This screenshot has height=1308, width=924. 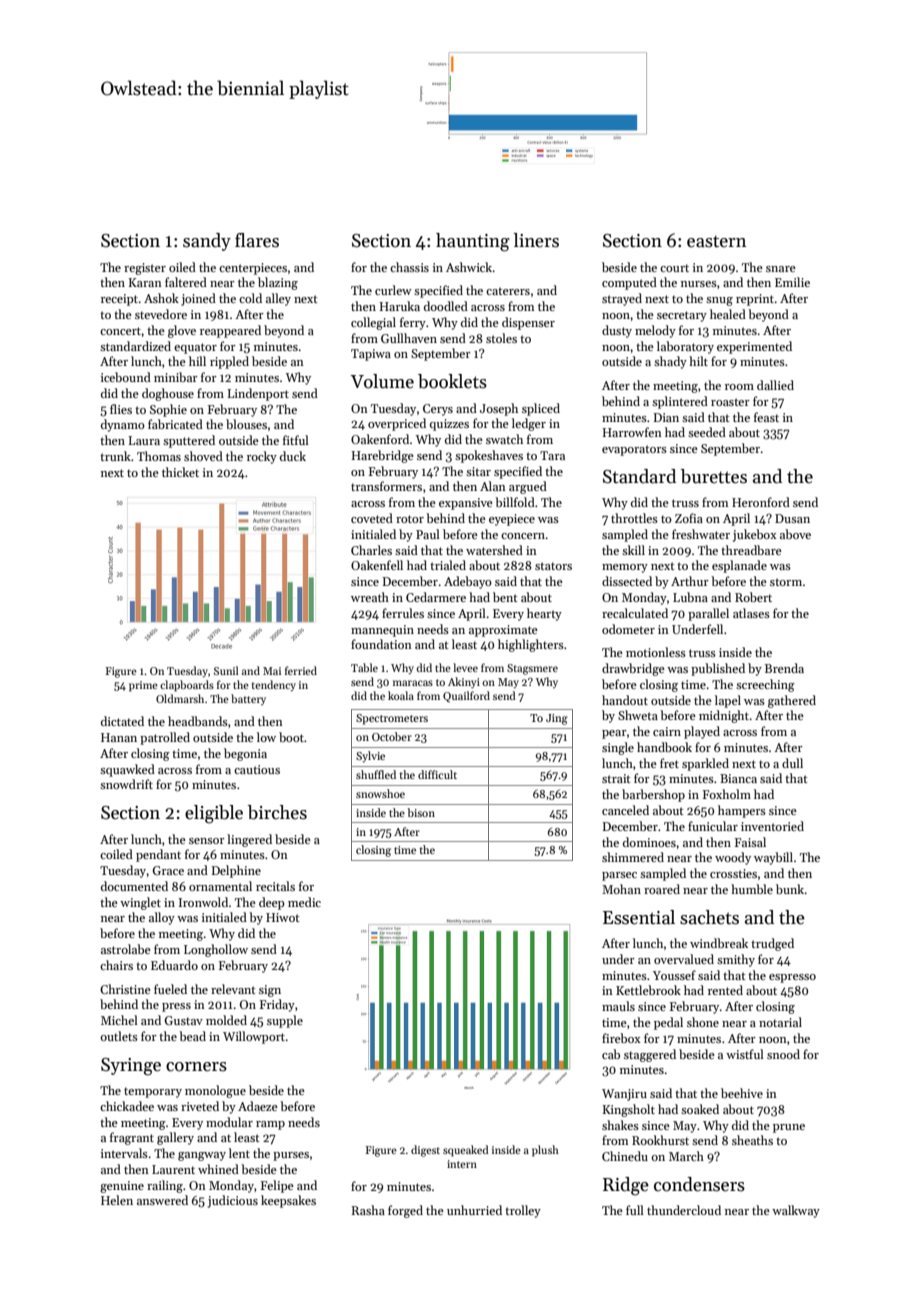 What do you see at coordinates (126, 949) in the screenshot?
I see `astrolabe` at bounding box center [126, 949].
